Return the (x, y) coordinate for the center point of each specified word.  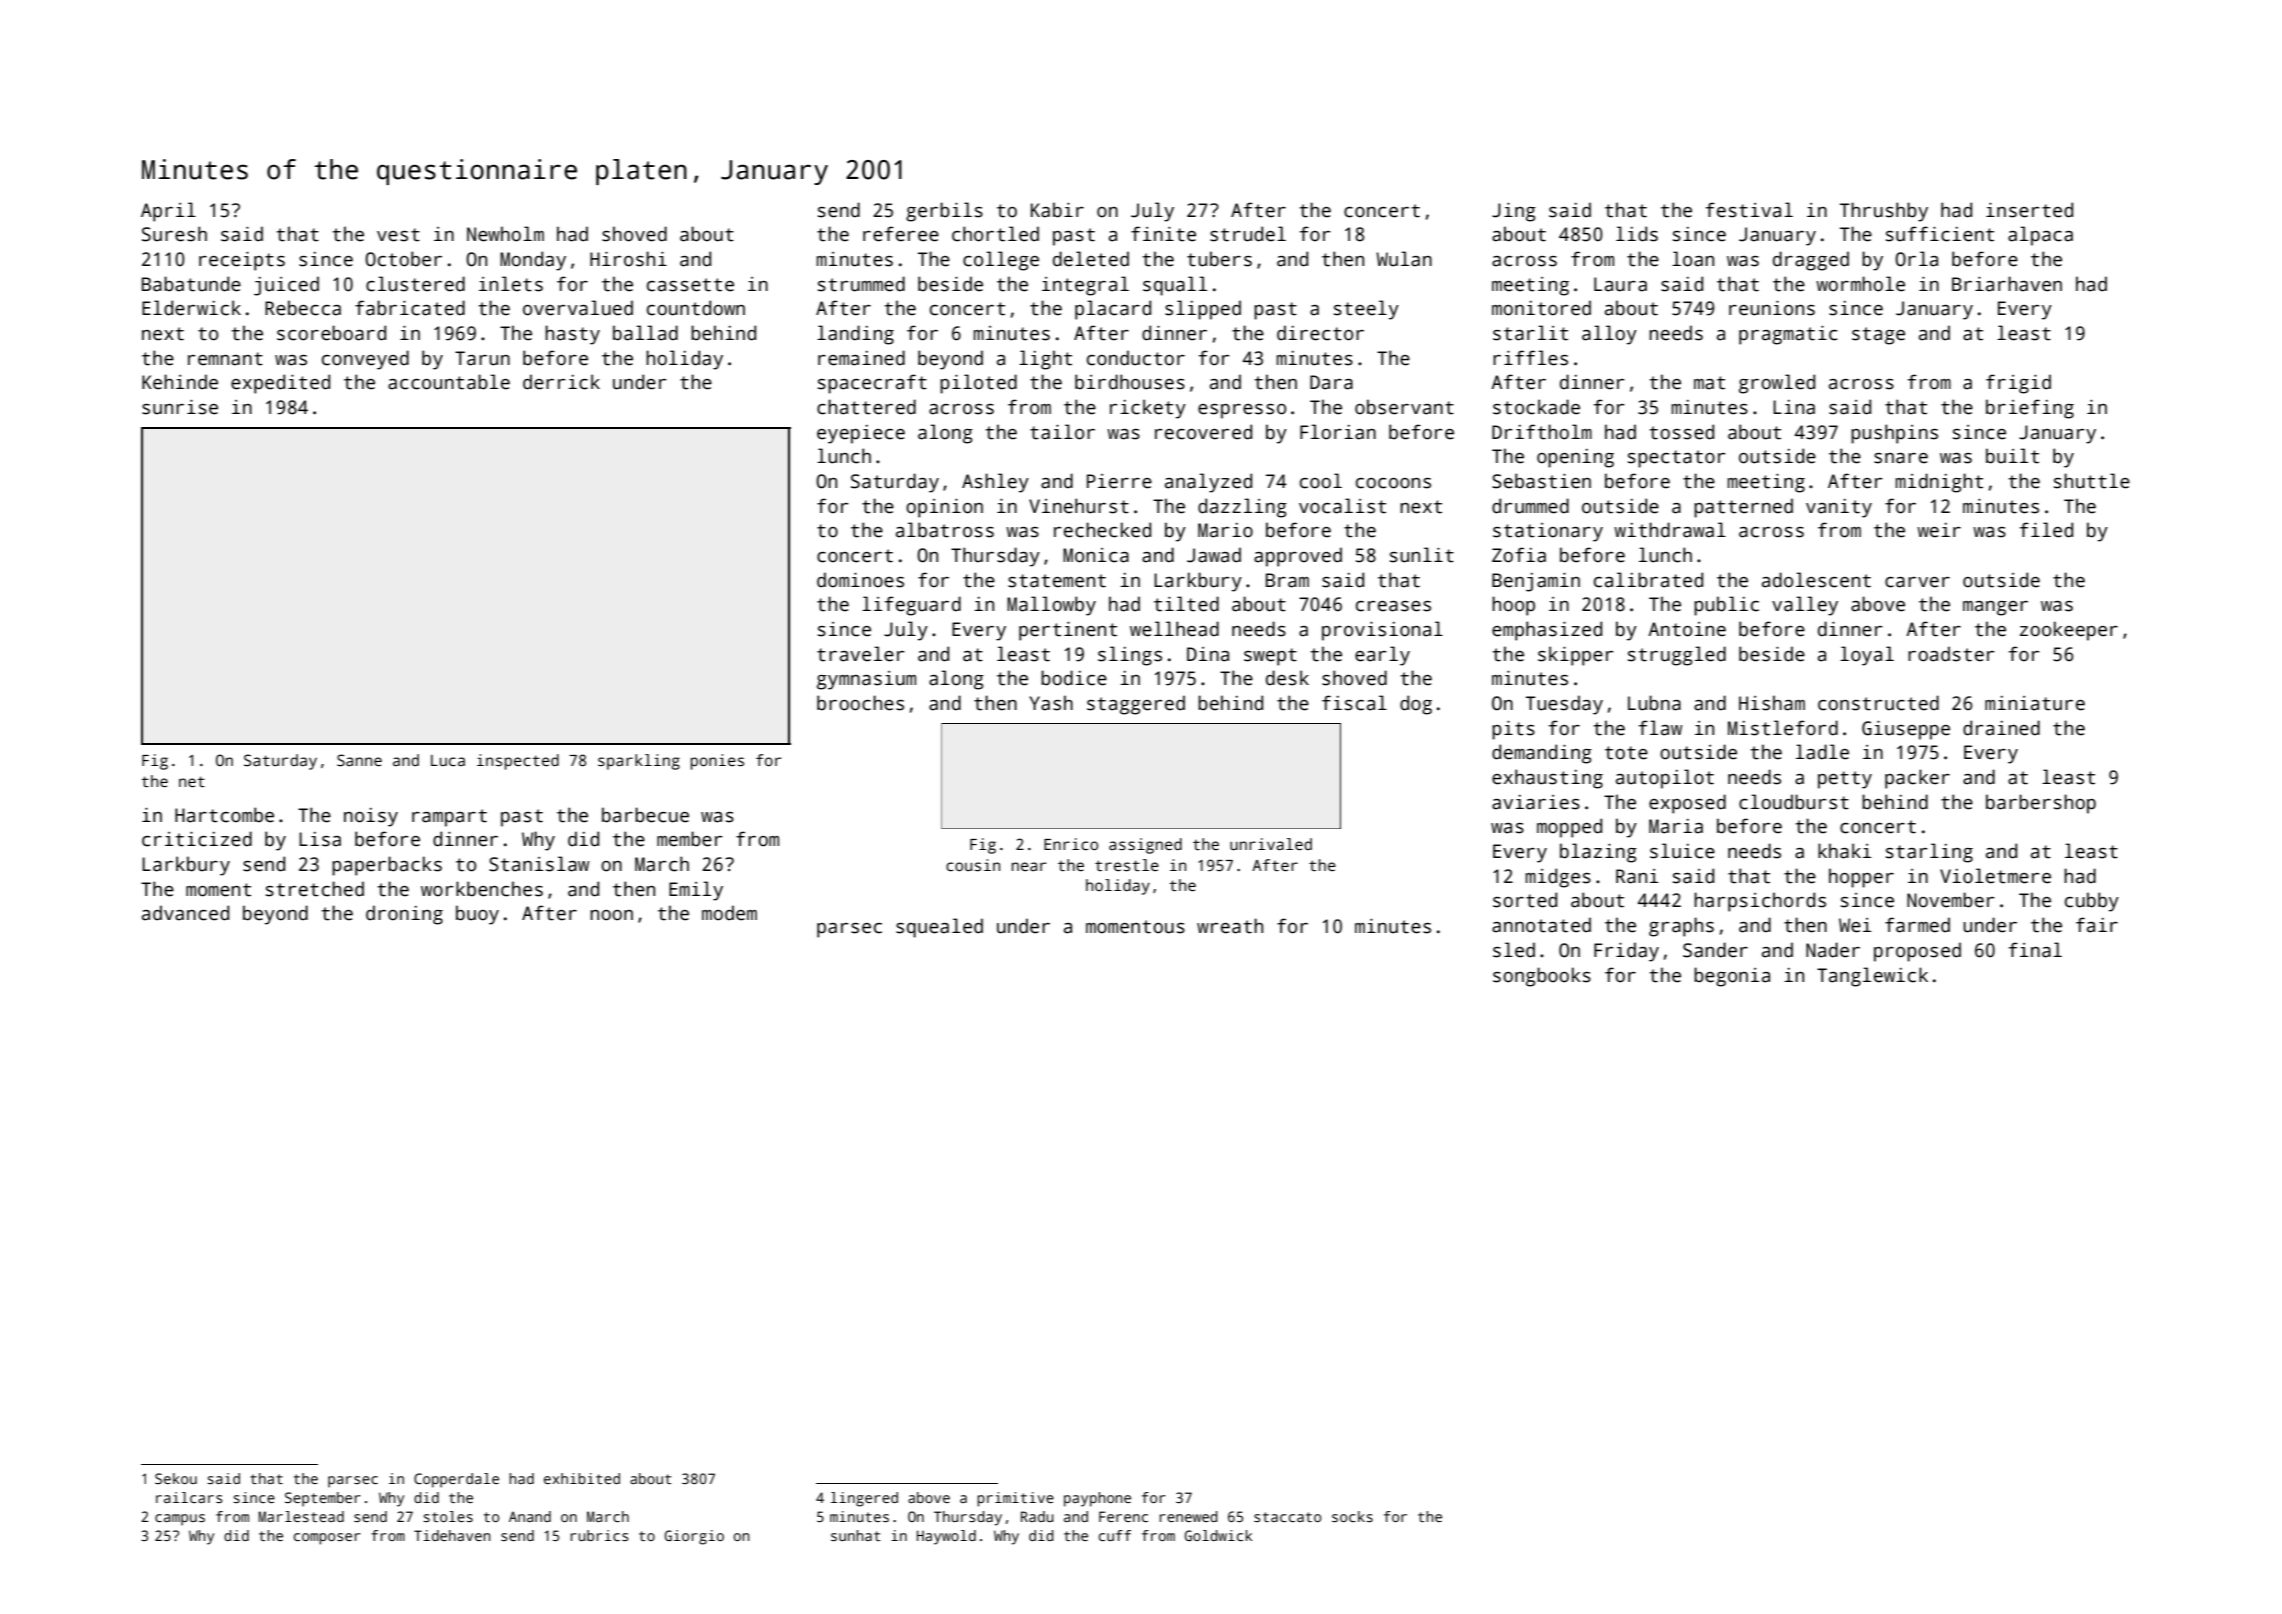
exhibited (582, 1478)
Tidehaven (452, 1535)
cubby (2092, 902)
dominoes (860, 580)
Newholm (505, 234)
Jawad (1214, 555)
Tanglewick (1872, 977)
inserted (2029, 210)
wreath (1230, 926)
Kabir (1057, 210)
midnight (1939, 483)
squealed (939, 928)
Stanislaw (539, 864)
